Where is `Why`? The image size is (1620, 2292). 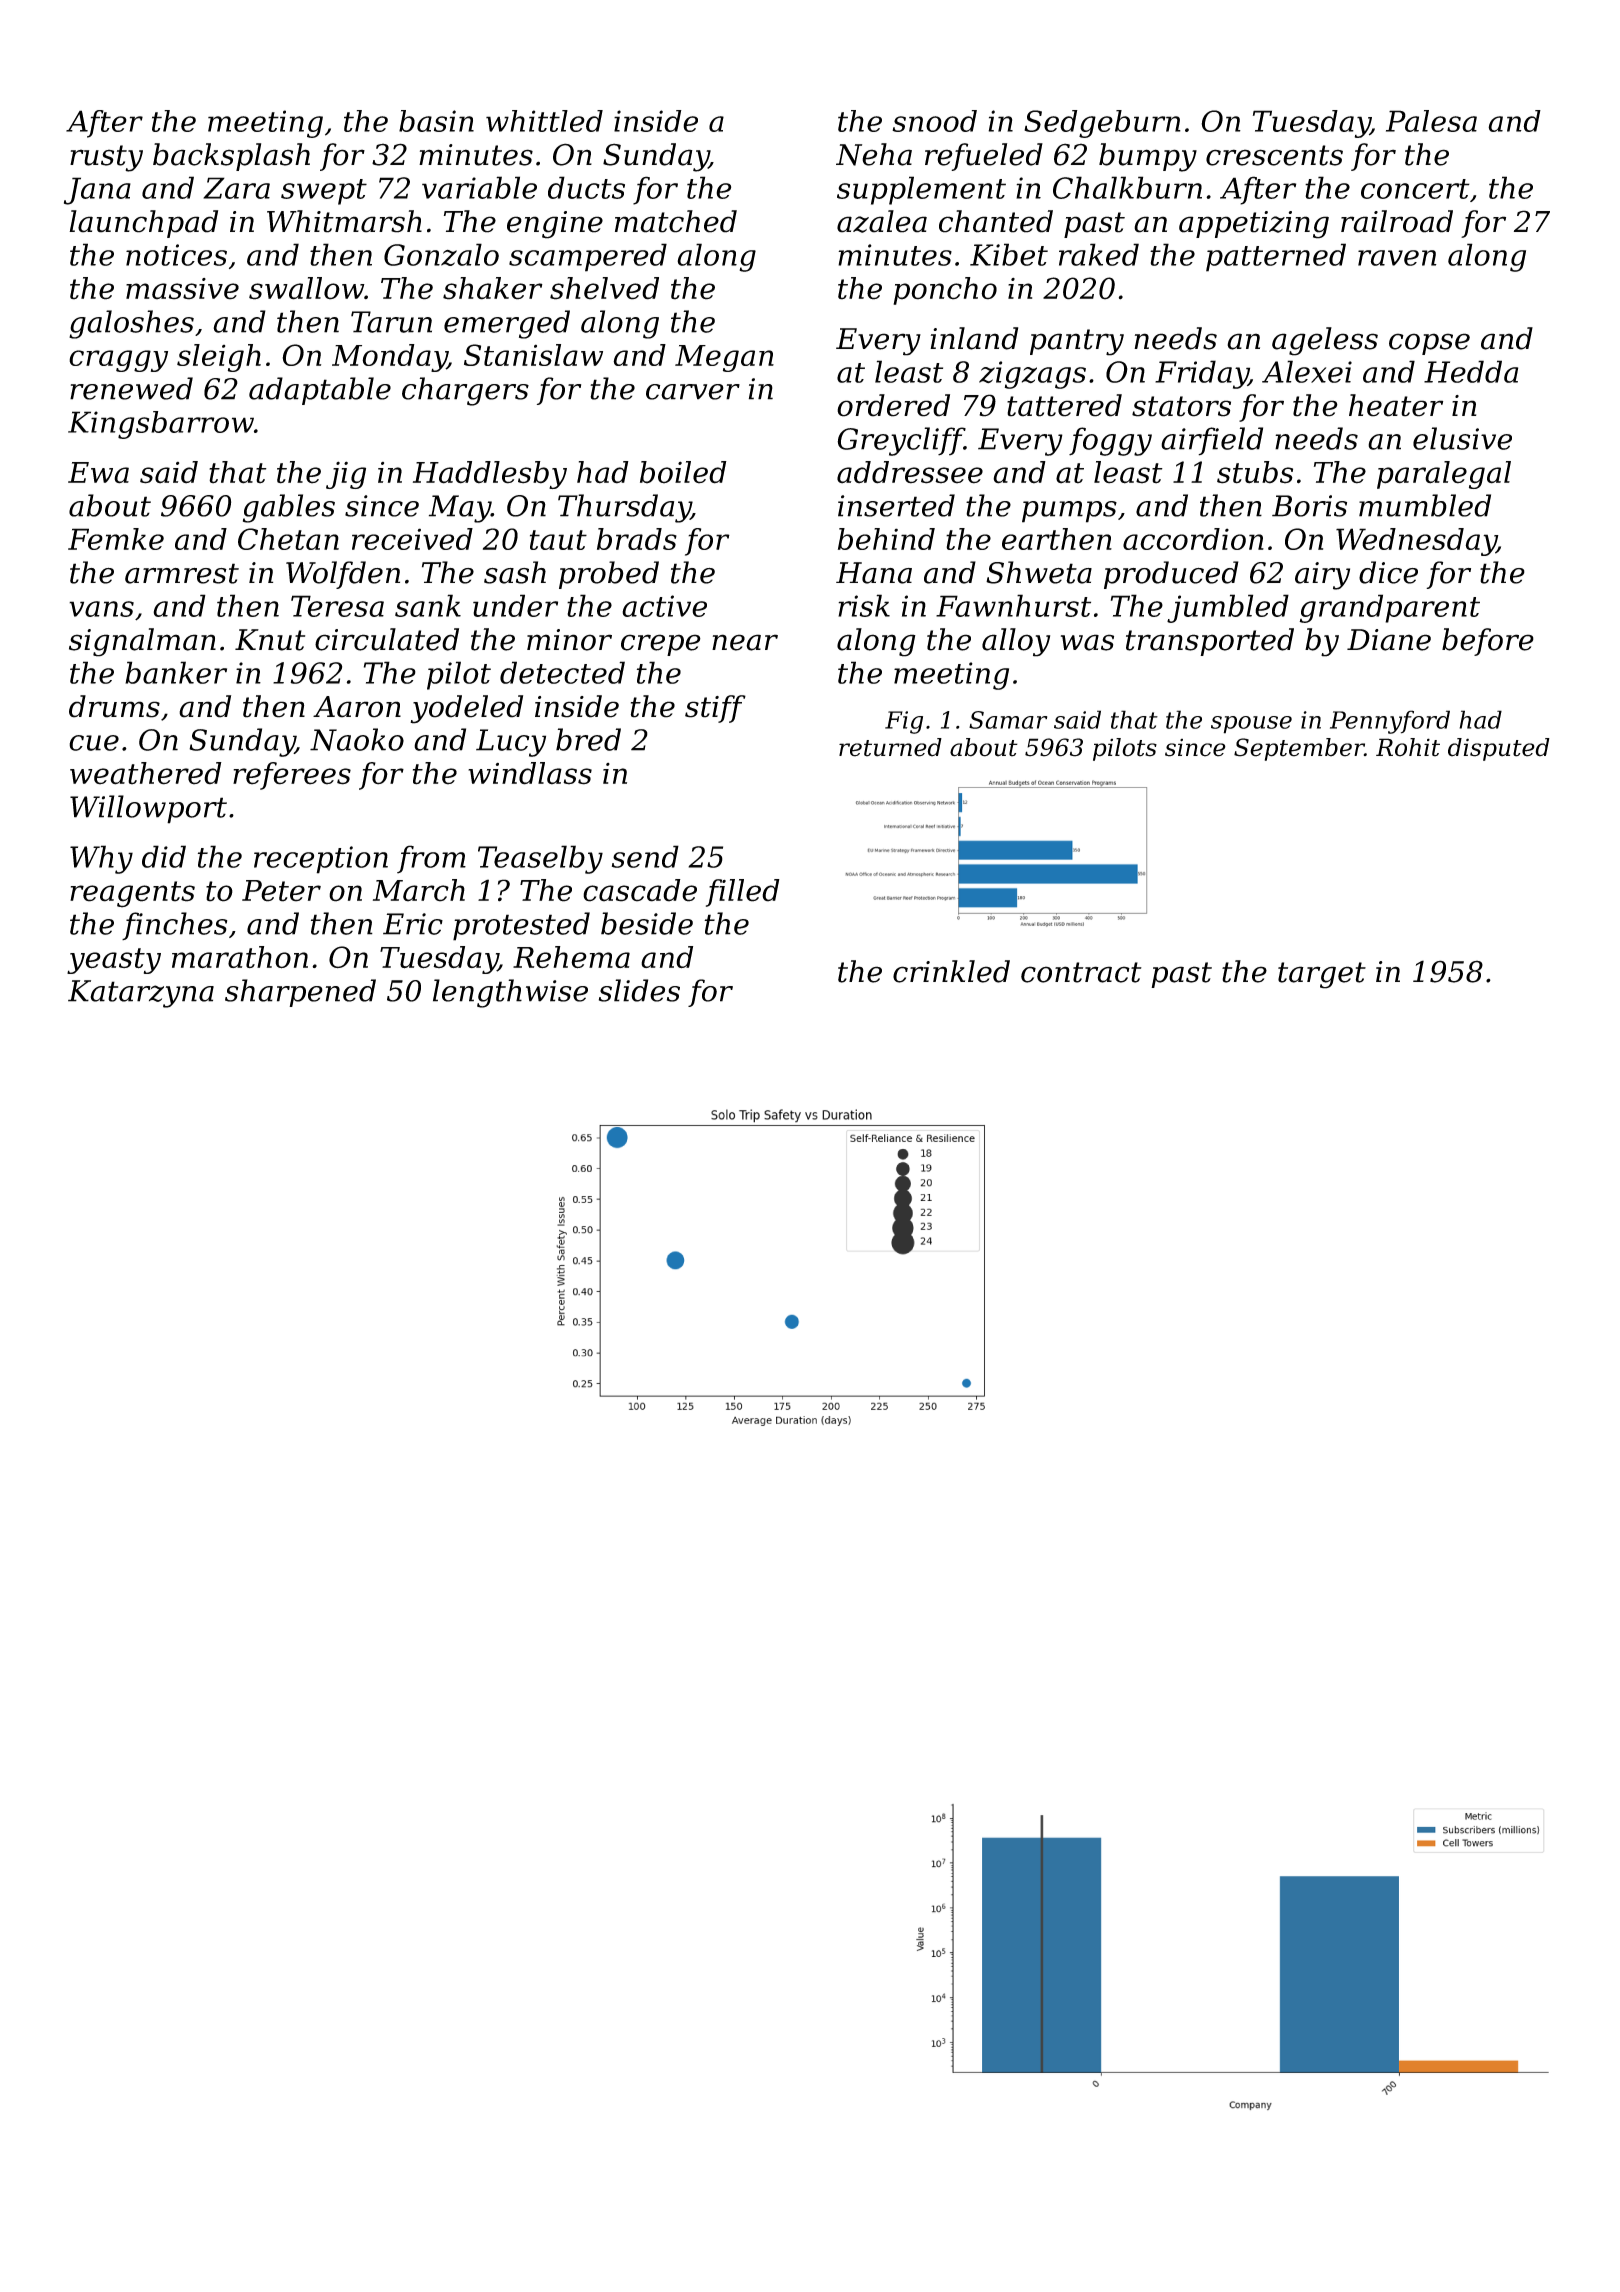
Why is located at coordinates (101, 859).
